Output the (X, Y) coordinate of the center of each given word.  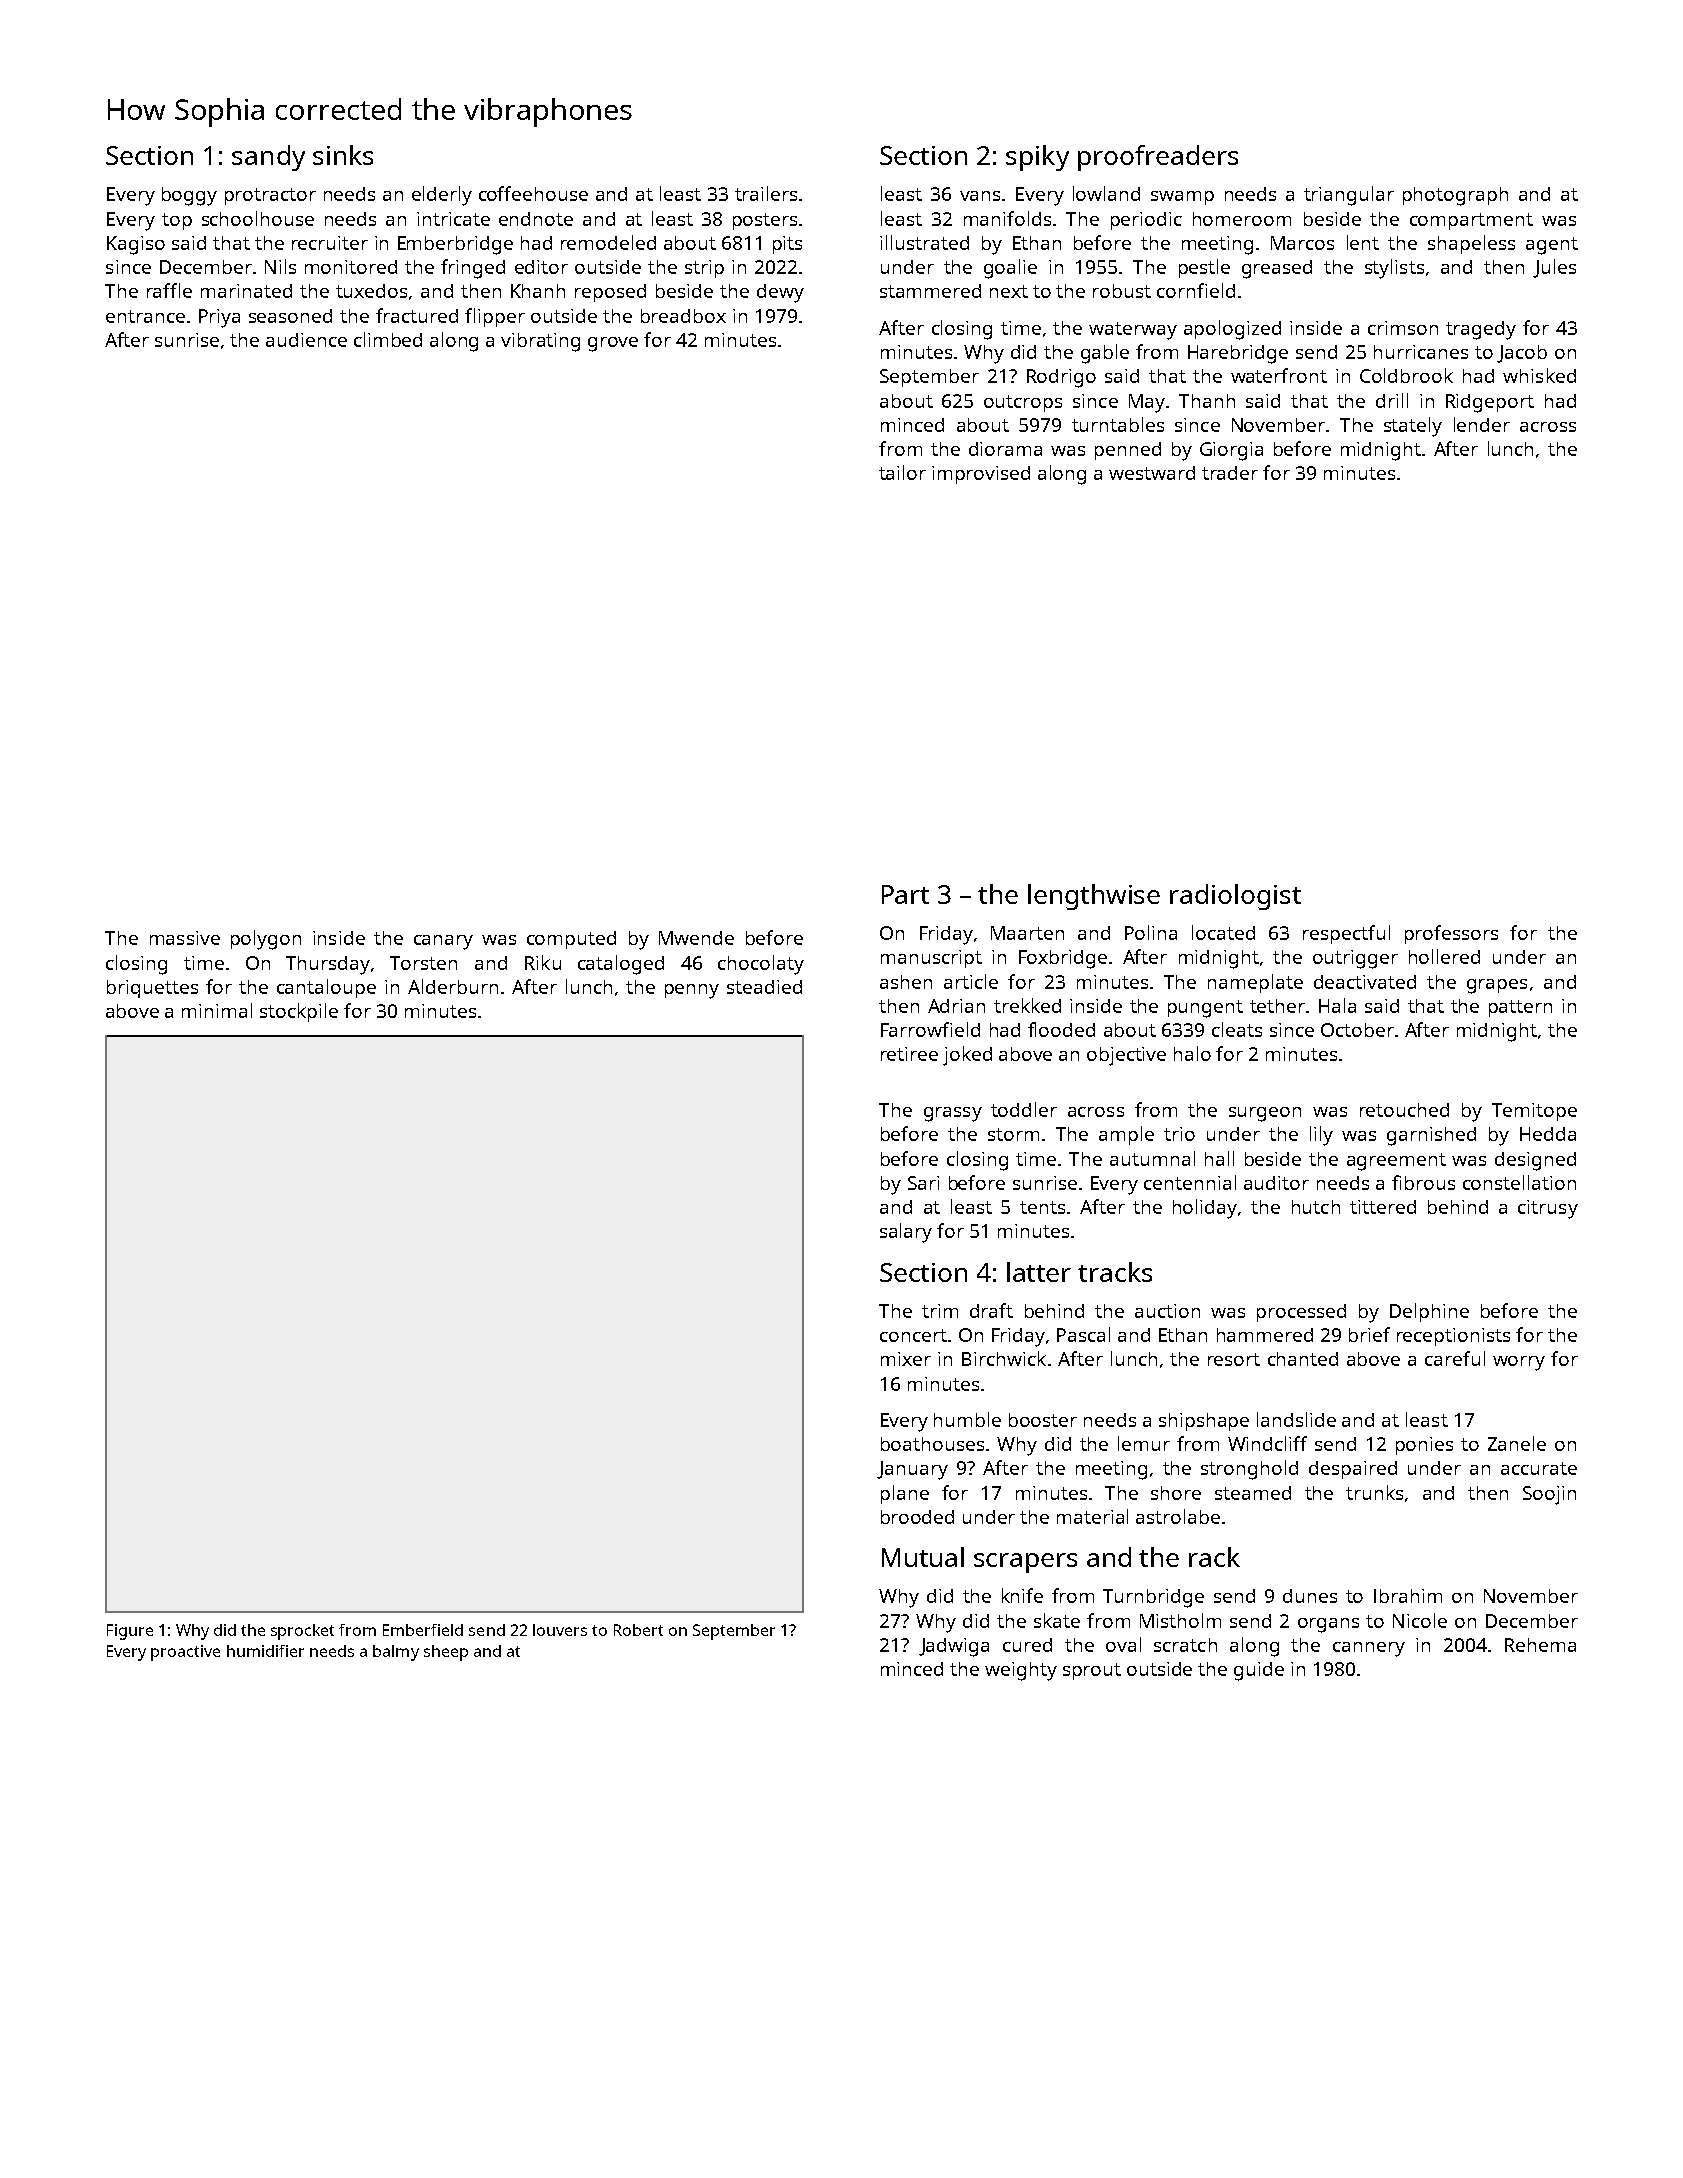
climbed (388, 339)
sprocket (302, 1632)
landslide (1296, 1419)
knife (1022, 1595)
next (1009, 291)
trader (1230, 473)
